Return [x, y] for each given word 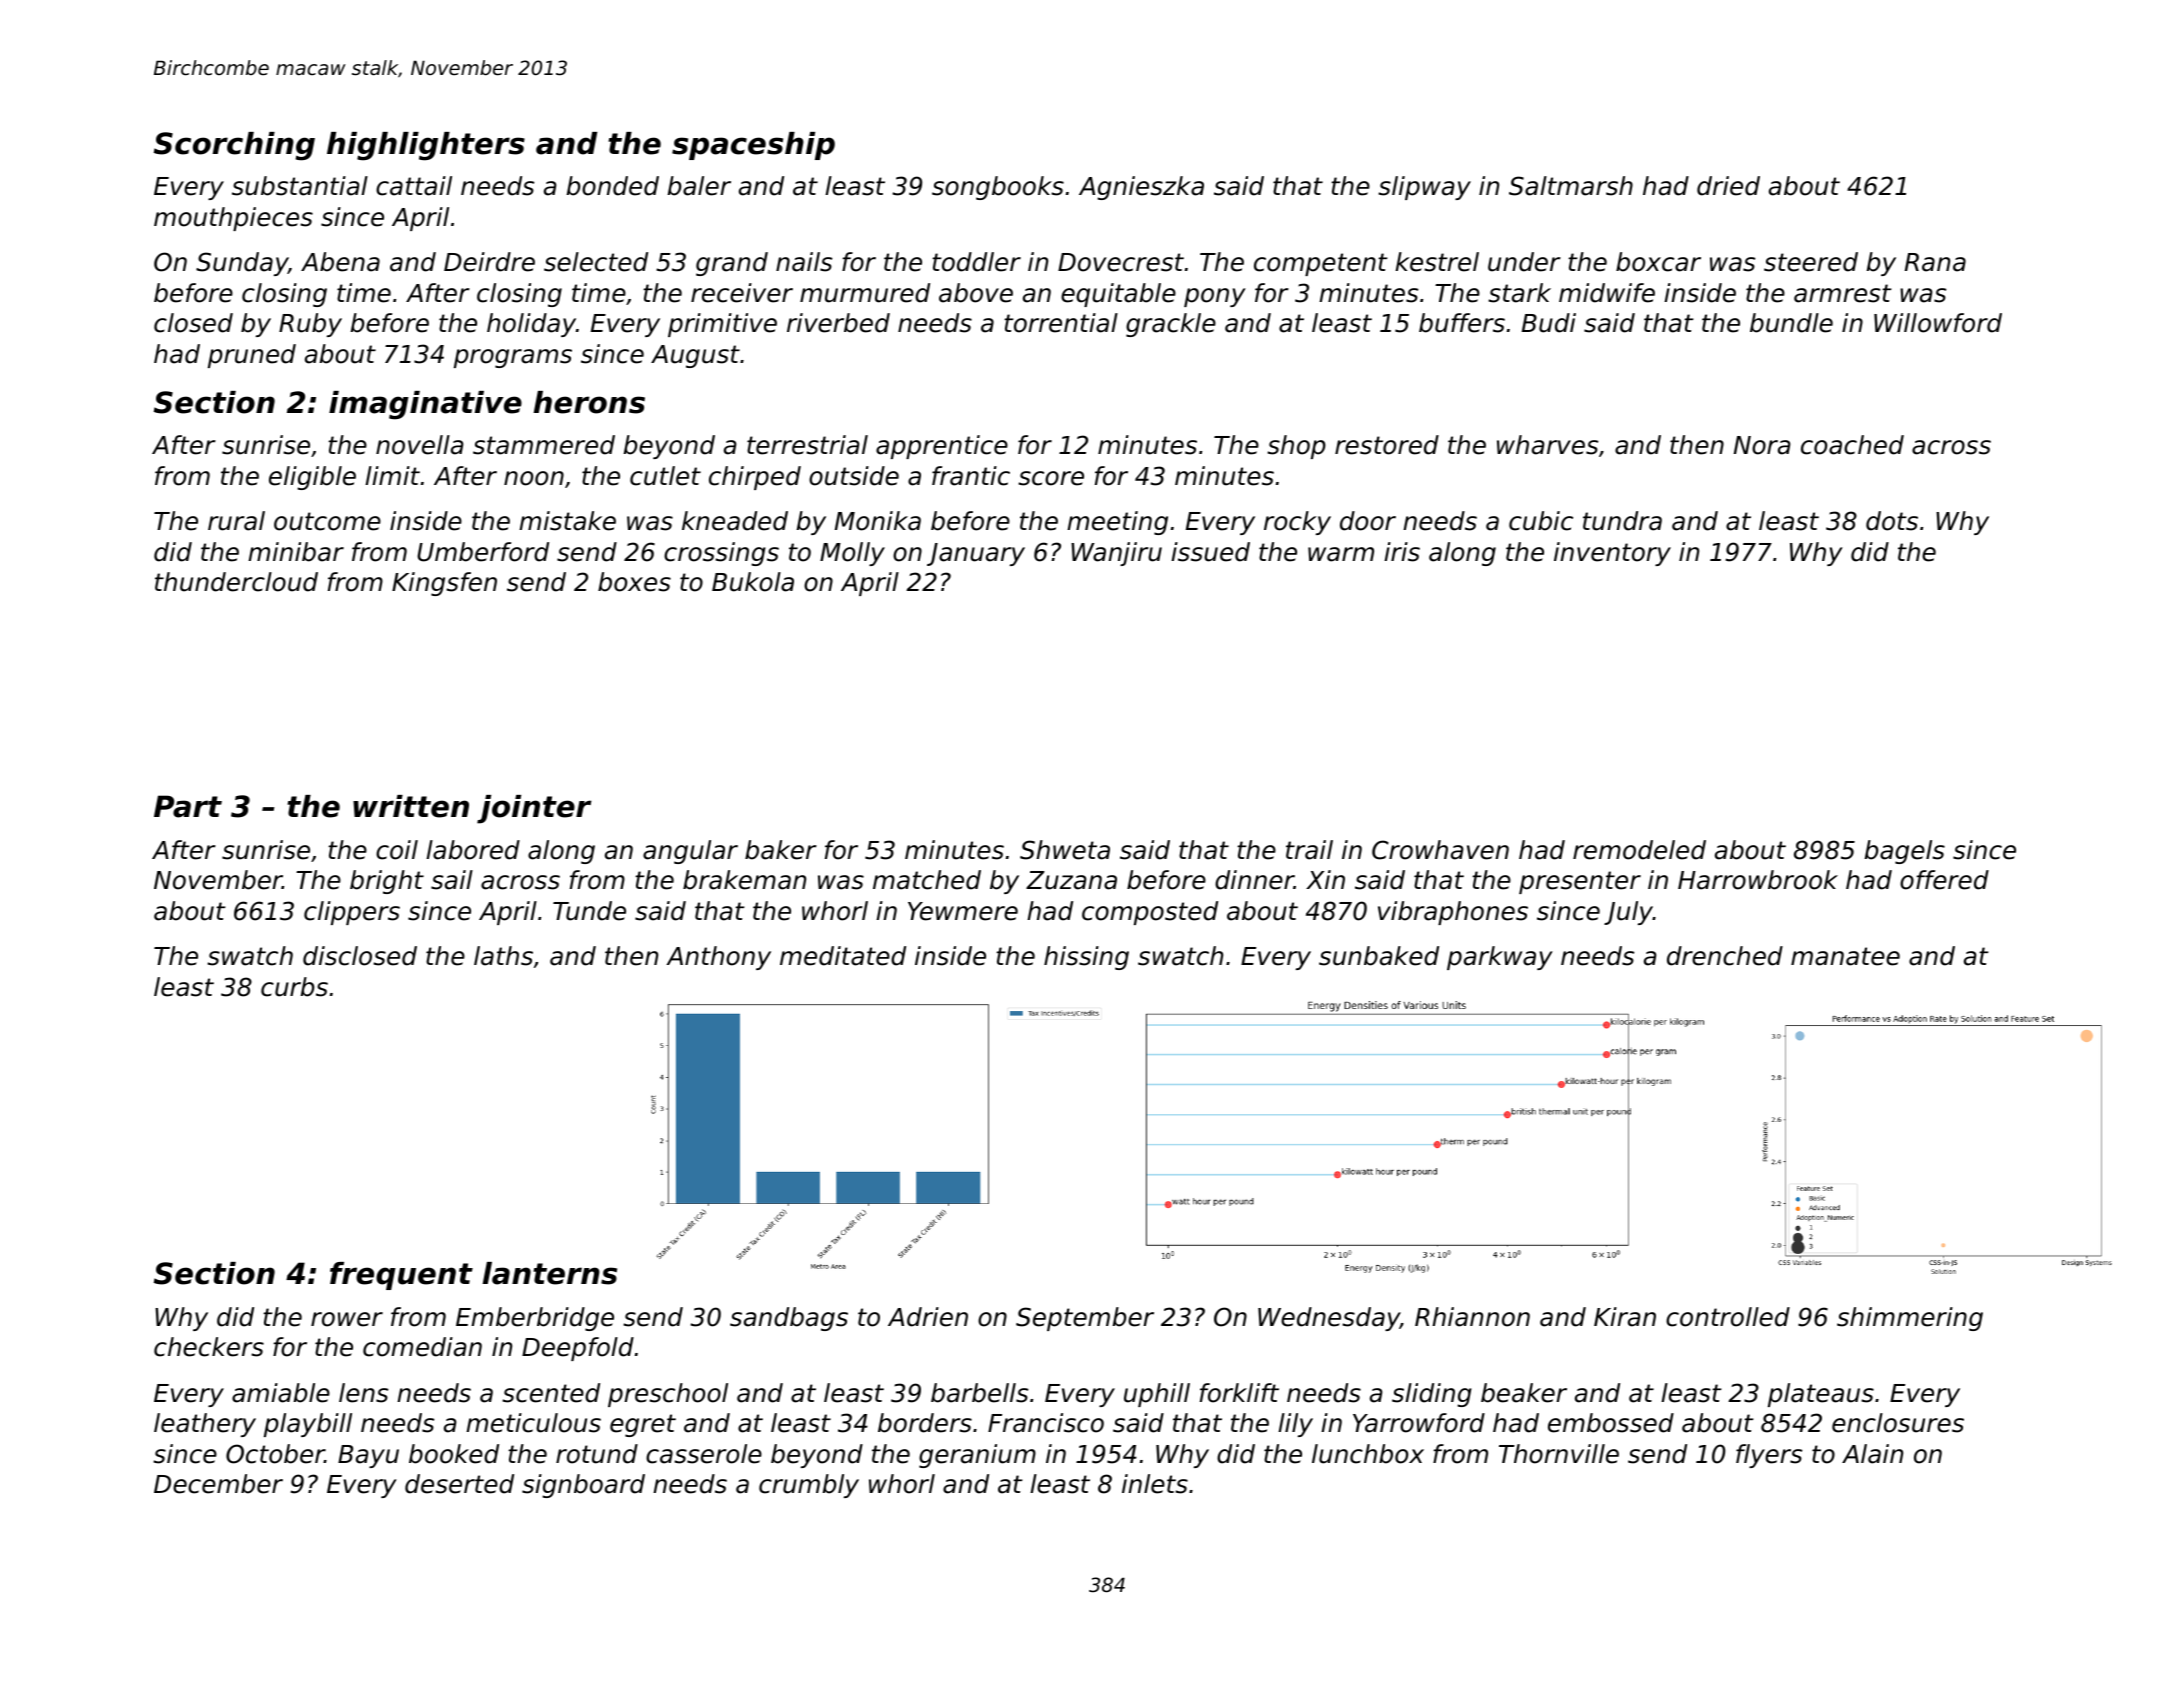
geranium [977, 1456]
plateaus [1821, 1395]
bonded [612, 186]
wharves [1547, 445]
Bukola [753, 582]
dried [1728, 186]
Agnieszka [1141, 188]
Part [188, 806]
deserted [459, 1484]
